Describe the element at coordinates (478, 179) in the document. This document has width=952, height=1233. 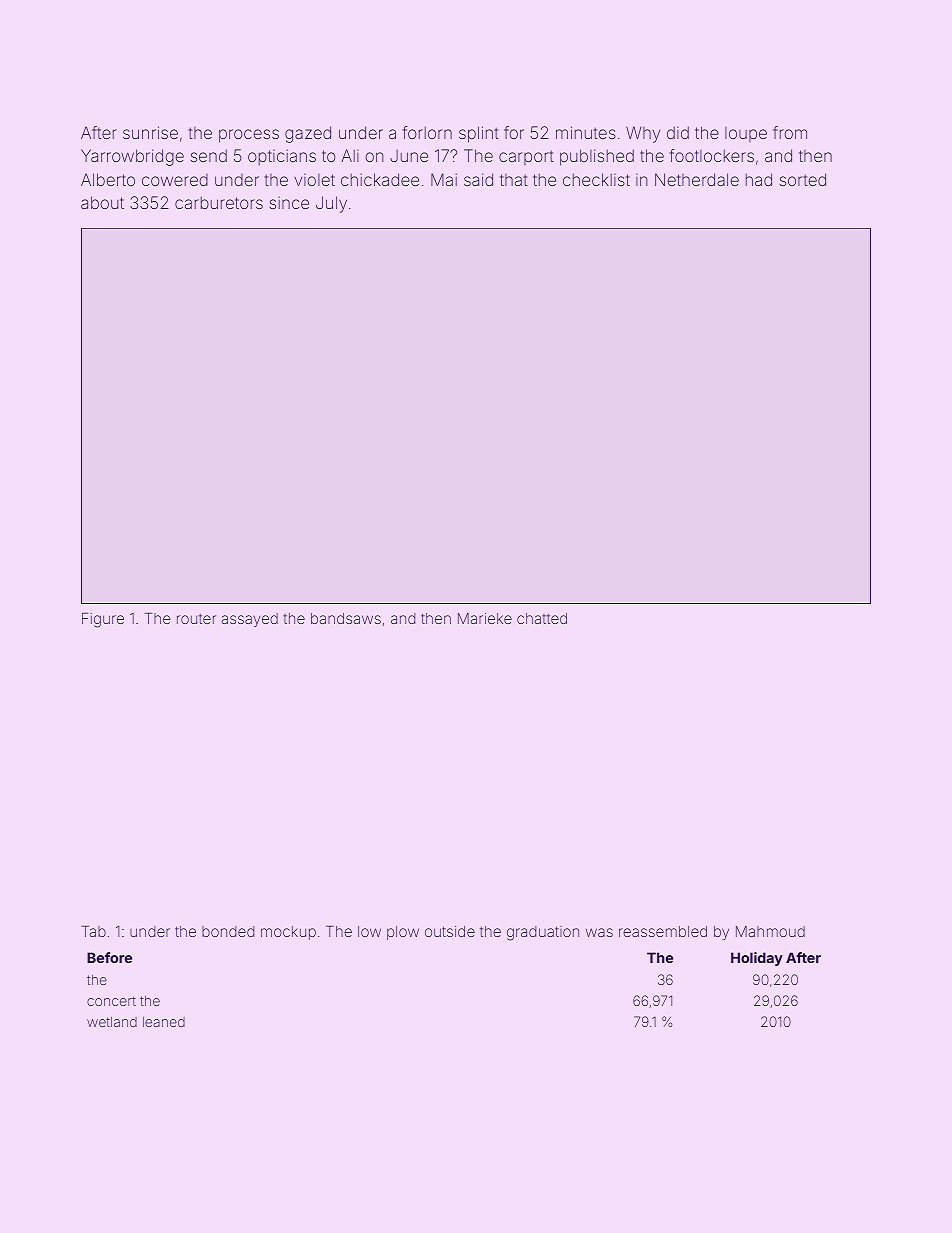
I see `said` at that location.
